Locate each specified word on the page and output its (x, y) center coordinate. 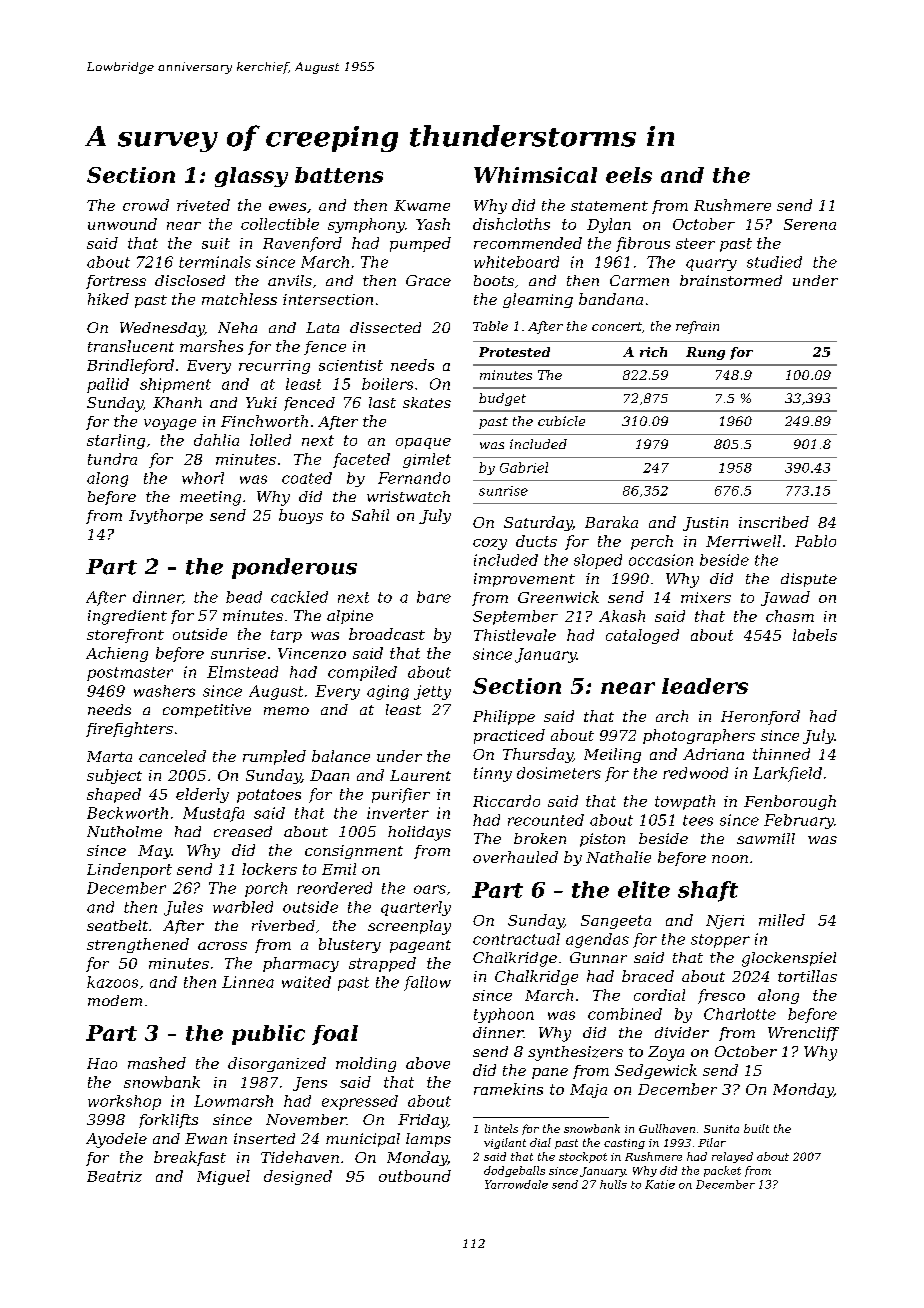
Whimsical (535, 175)
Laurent (420, 775)
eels (629, 175)
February (799, 821)
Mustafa (213, 814)
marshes (211, 346)
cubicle (561, 421)
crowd (146, 205)
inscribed (774, 522)
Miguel (223, 1177)
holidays (419, 833)
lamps (428, 1140)
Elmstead (242, 672)
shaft (708, 891)
